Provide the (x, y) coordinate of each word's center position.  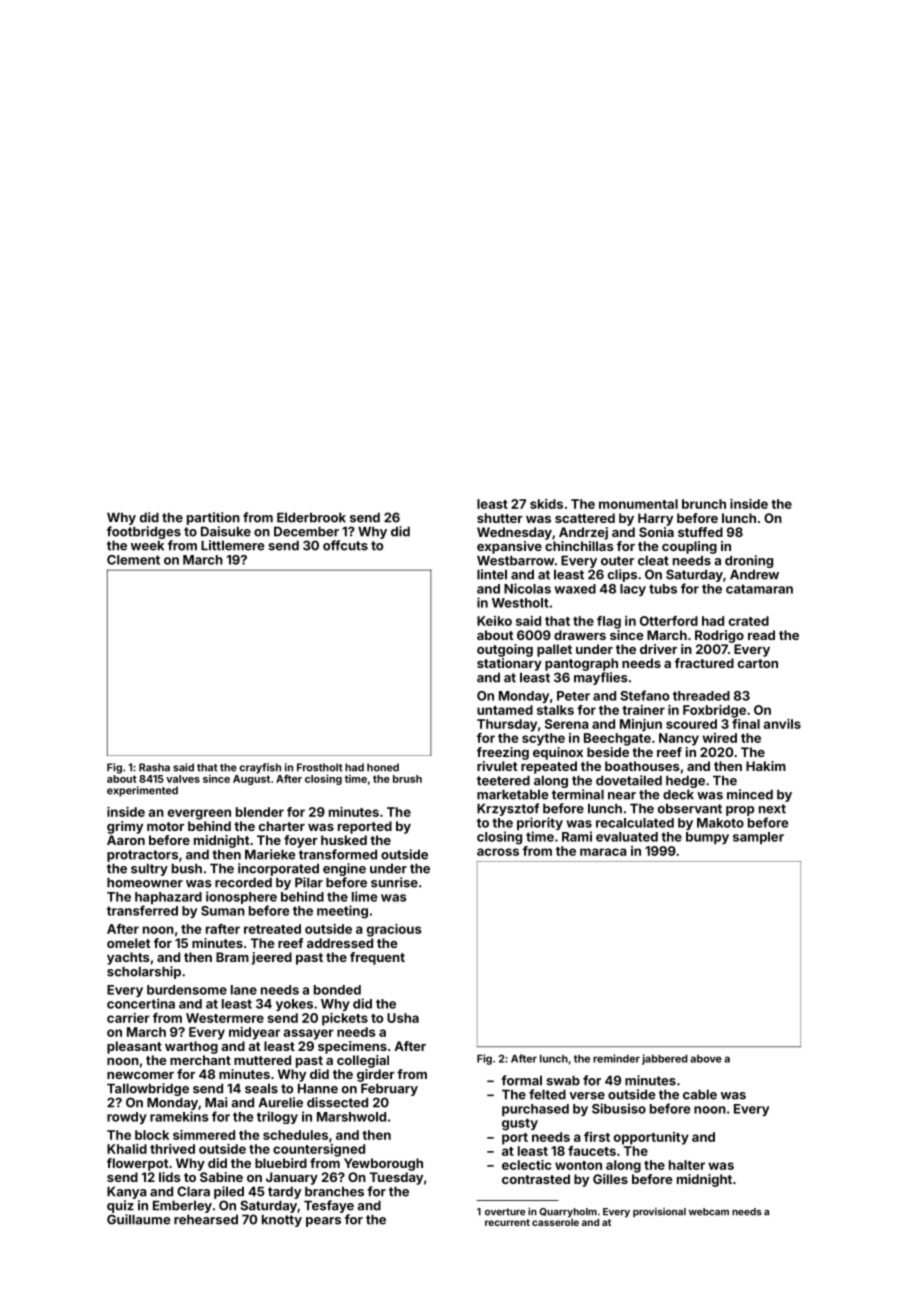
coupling (689, 547)
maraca (603, 852)
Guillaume (139, 1219)
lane (244, 990)
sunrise (394, 882)
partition (213, 518)
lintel (492, 574)
